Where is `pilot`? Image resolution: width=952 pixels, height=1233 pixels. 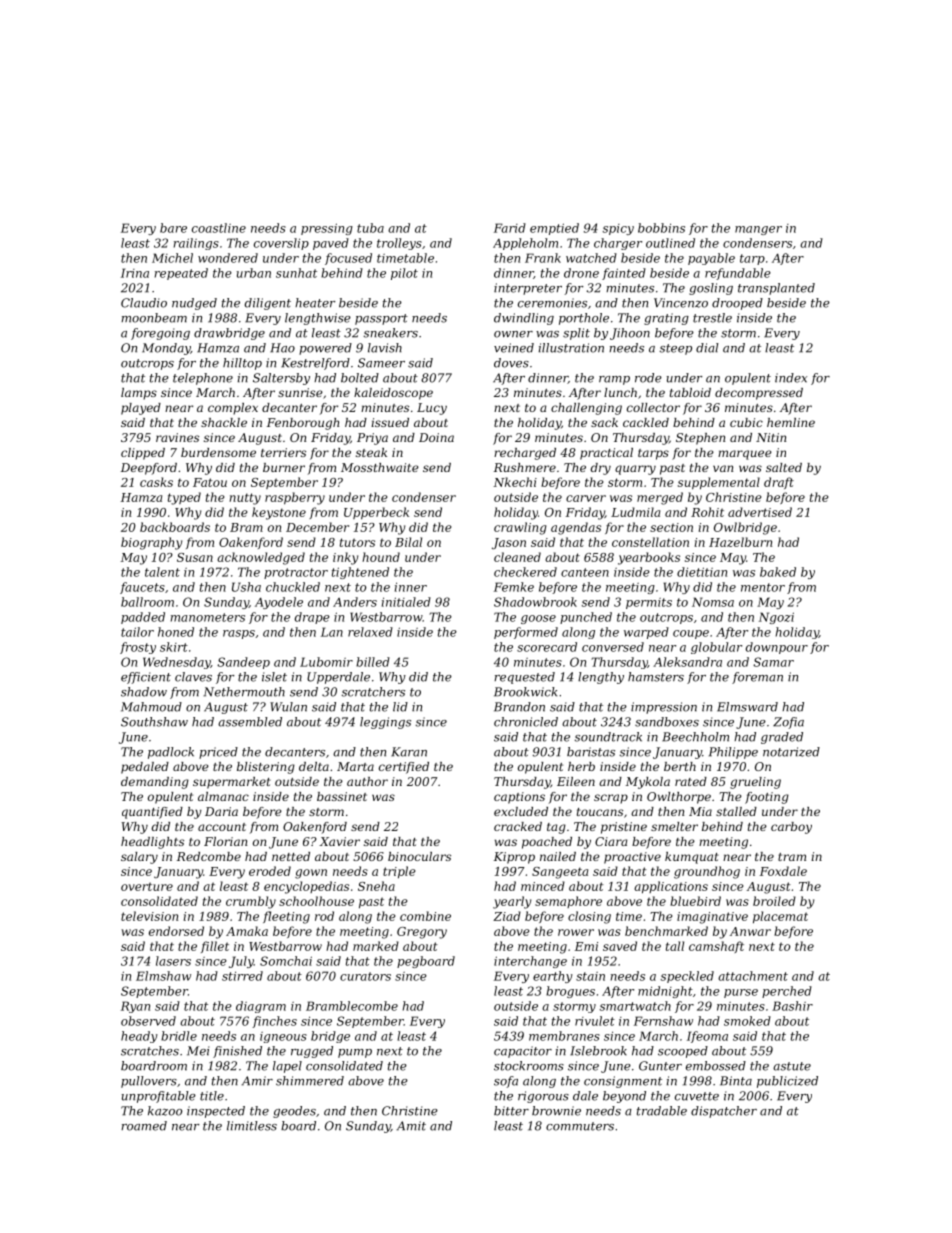
pilot is located at coordinates (404, 274).
